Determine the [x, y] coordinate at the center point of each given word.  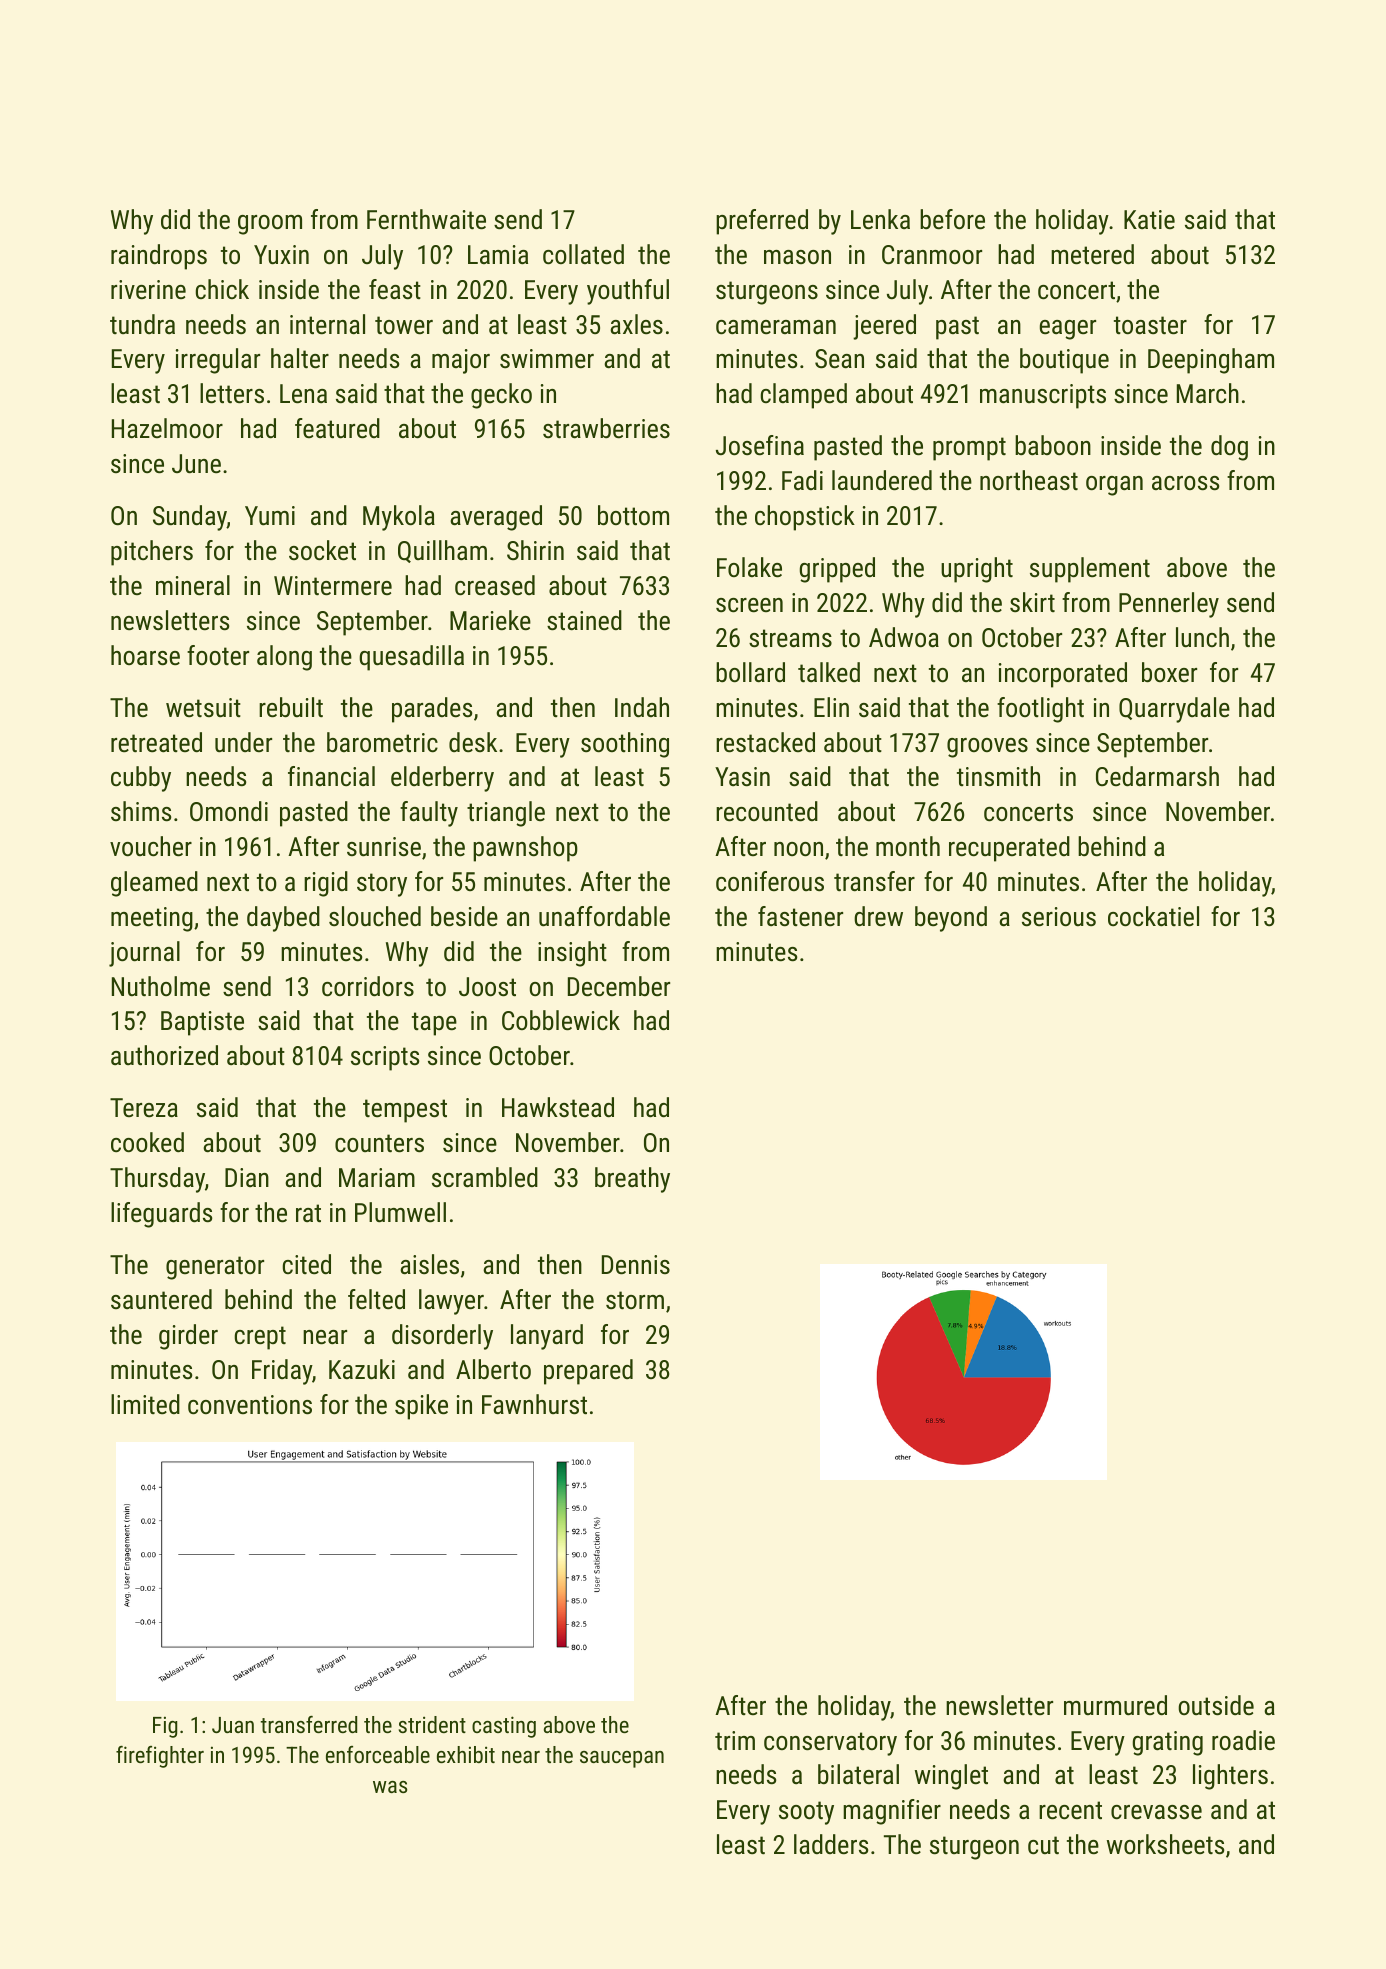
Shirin [535, 550]
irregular [218, 361]
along [284, 658]
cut [1043, 1845]
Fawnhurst [534, 1404]
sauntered [161, 1299]
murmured [1115, 1705]
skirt [1032, 602]
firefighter [160, 1757]
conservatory [830, 1744]
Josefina [760, 445]
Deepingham [1211, 361]
